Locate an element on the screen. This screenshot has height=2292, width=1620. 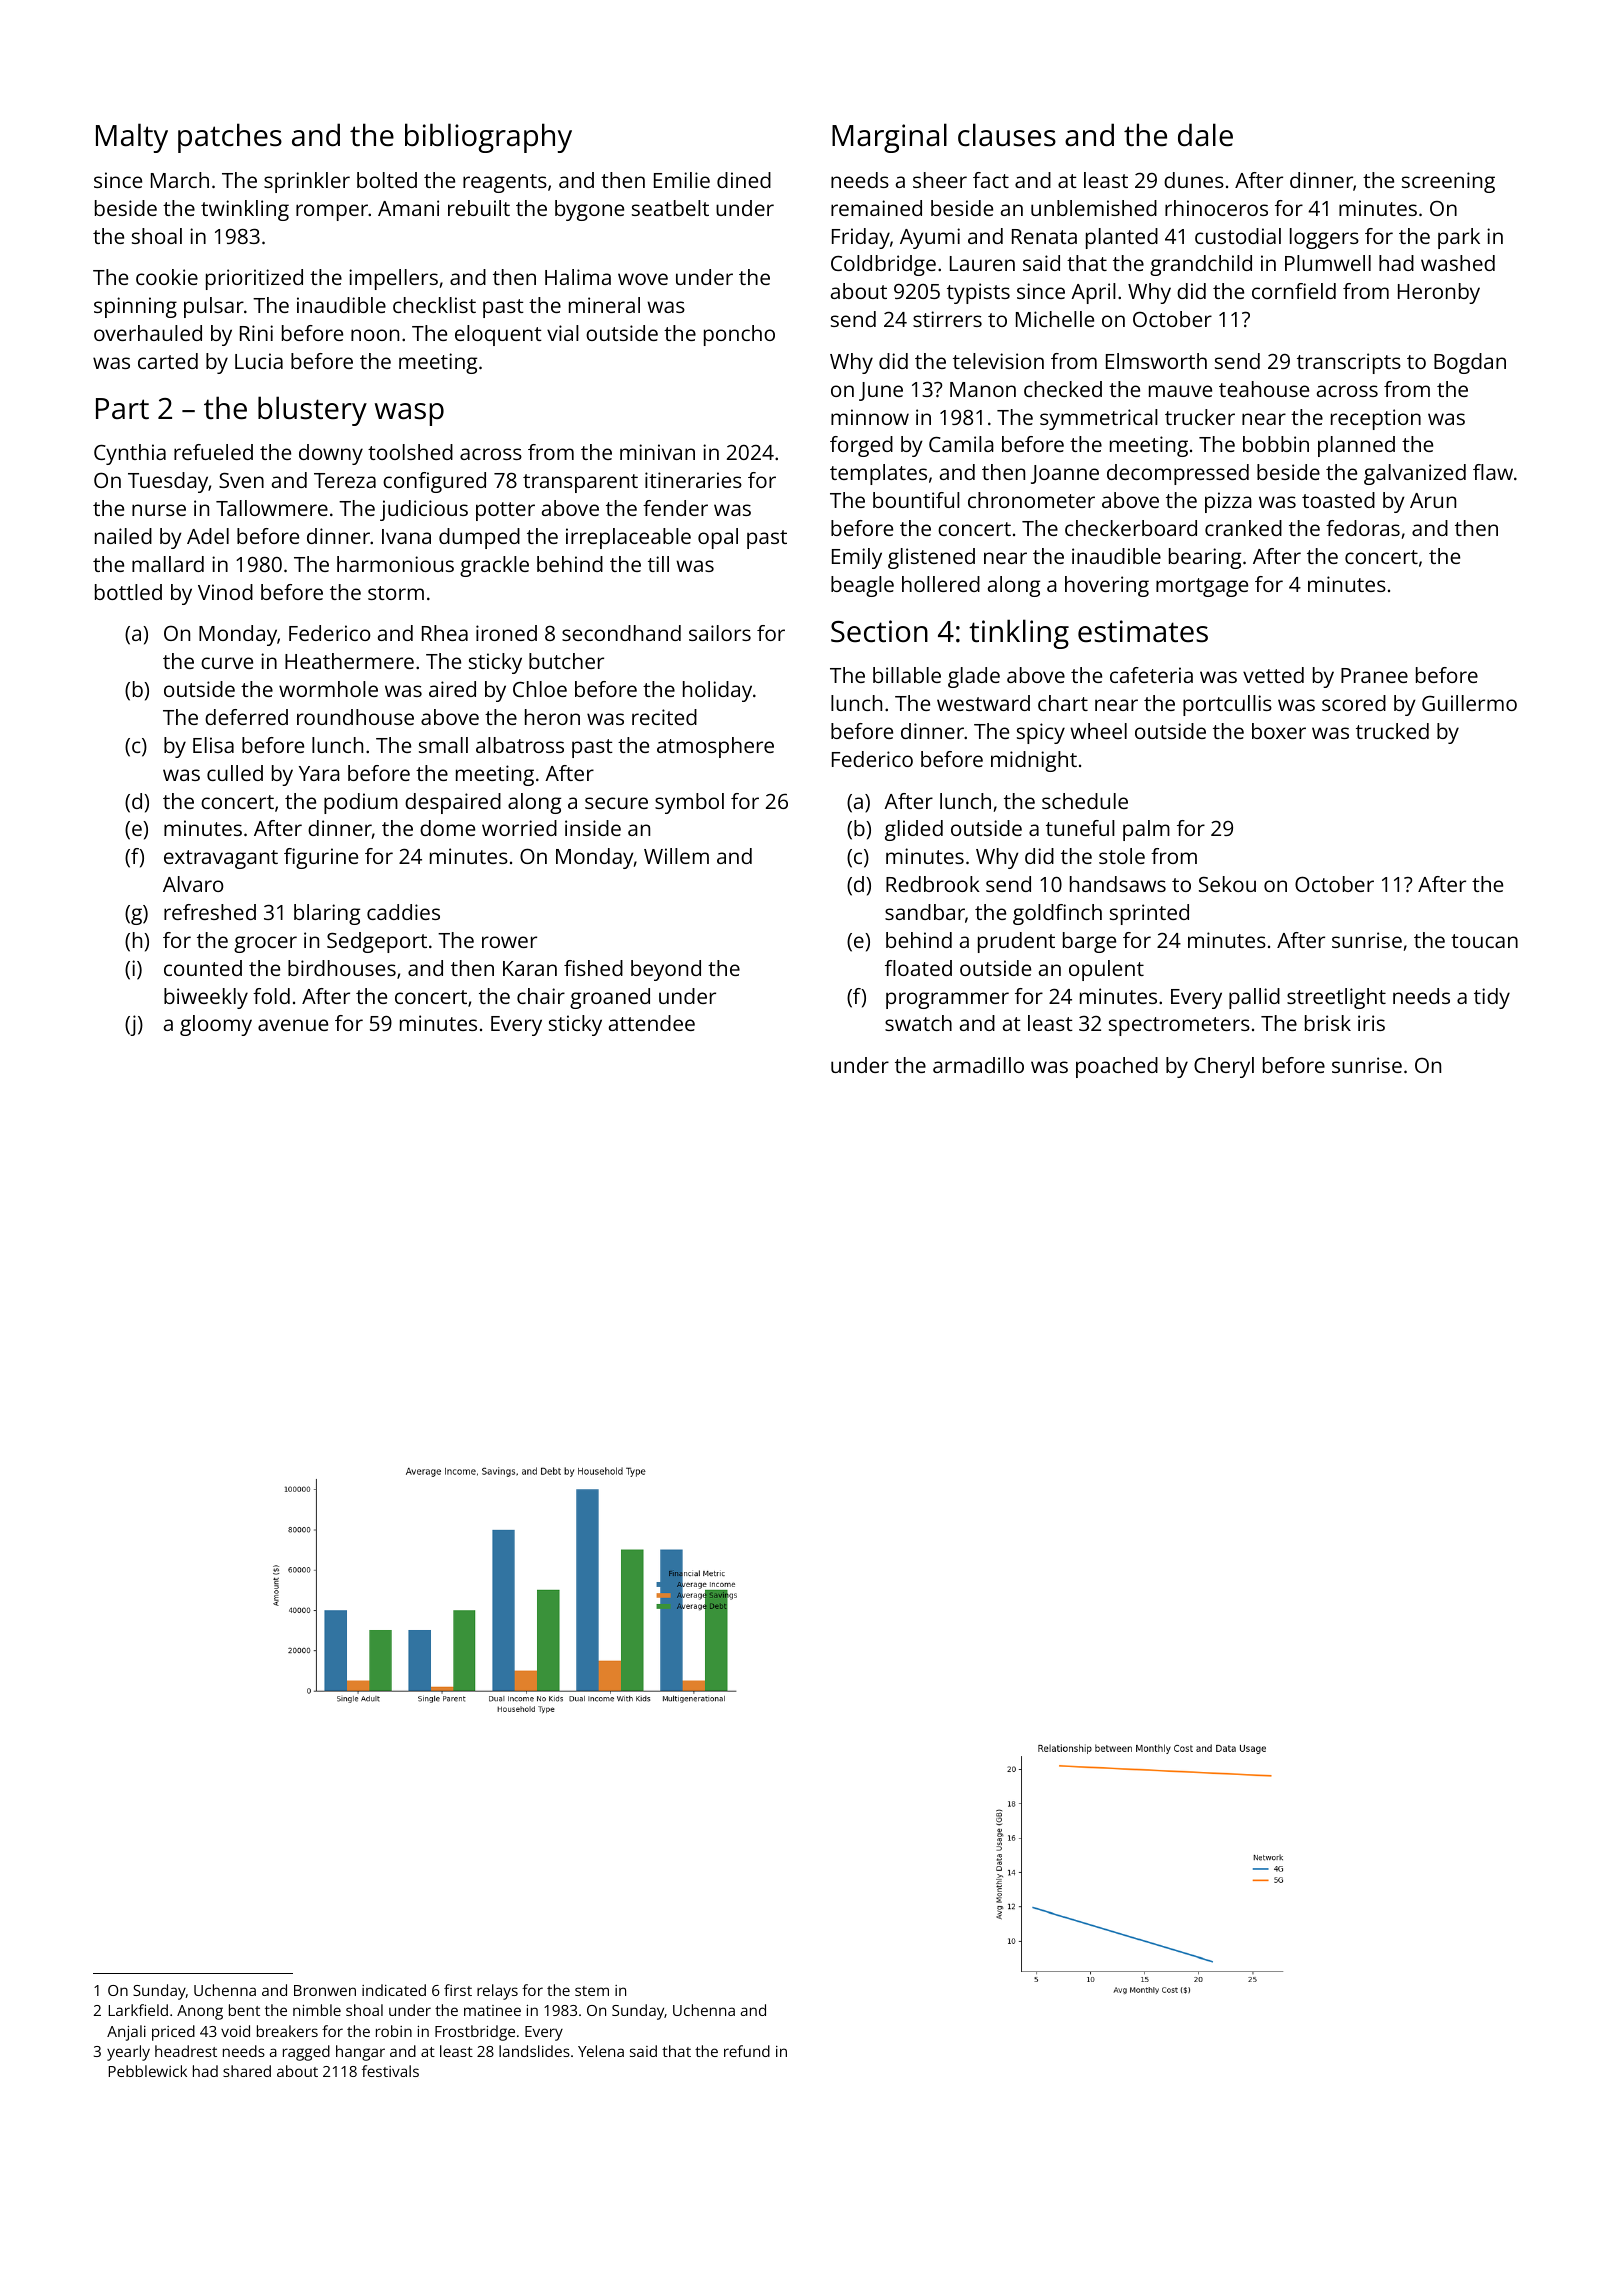
impellers is located at coordinates (393, 279).
